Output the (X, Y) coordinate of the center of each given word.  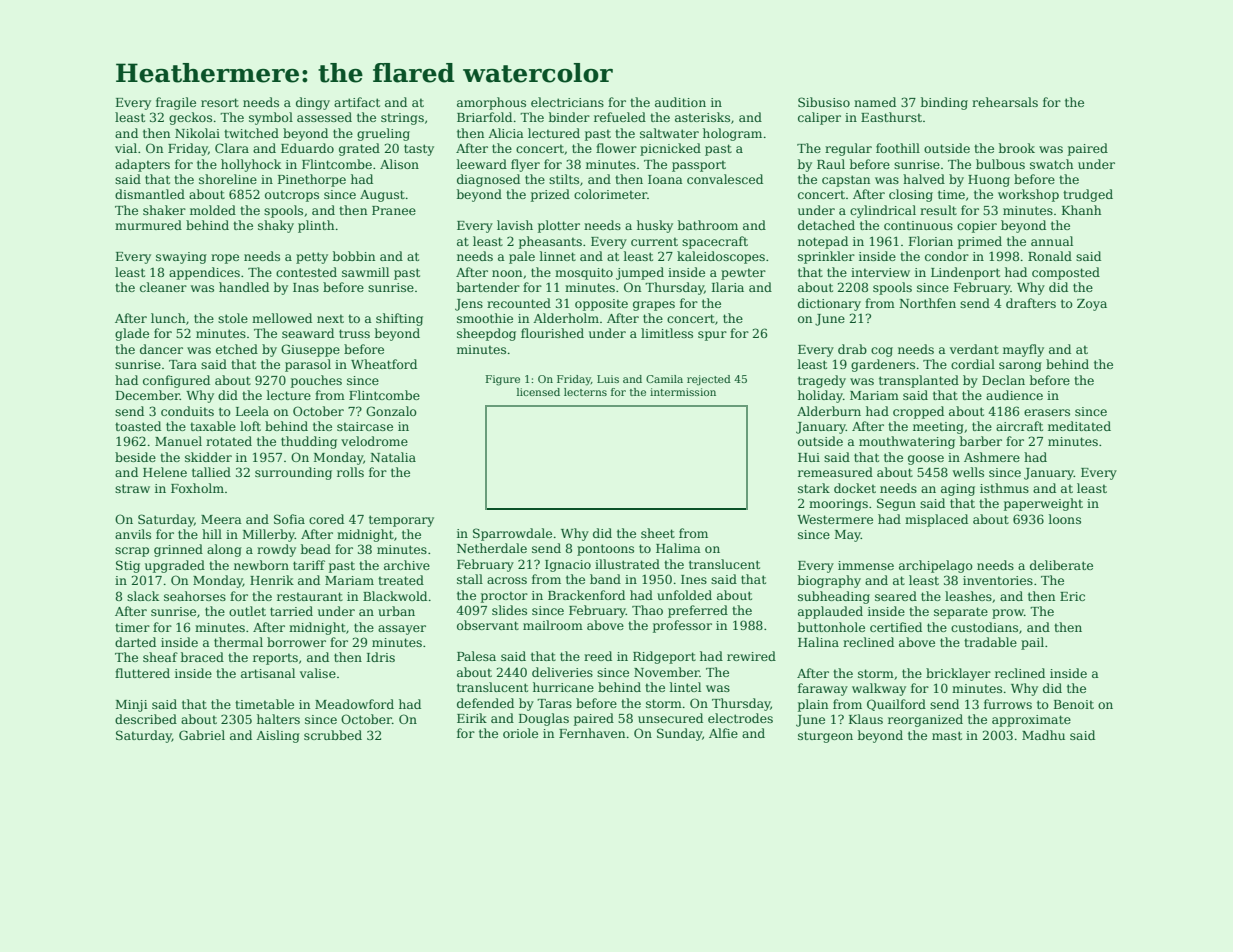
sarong (1020, 367)
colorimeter (610, 194)
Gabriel (202, 735)
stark (814, 488)
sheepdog (486, 334)
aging (958, 490)
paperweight (1043, 504)
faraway (823, 689)
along (224, 550)
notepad (823, 242)
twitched (251, 133)
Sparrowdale (512, 534)
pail (1032, 643)
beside (135, 457)
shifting (399, 319)
